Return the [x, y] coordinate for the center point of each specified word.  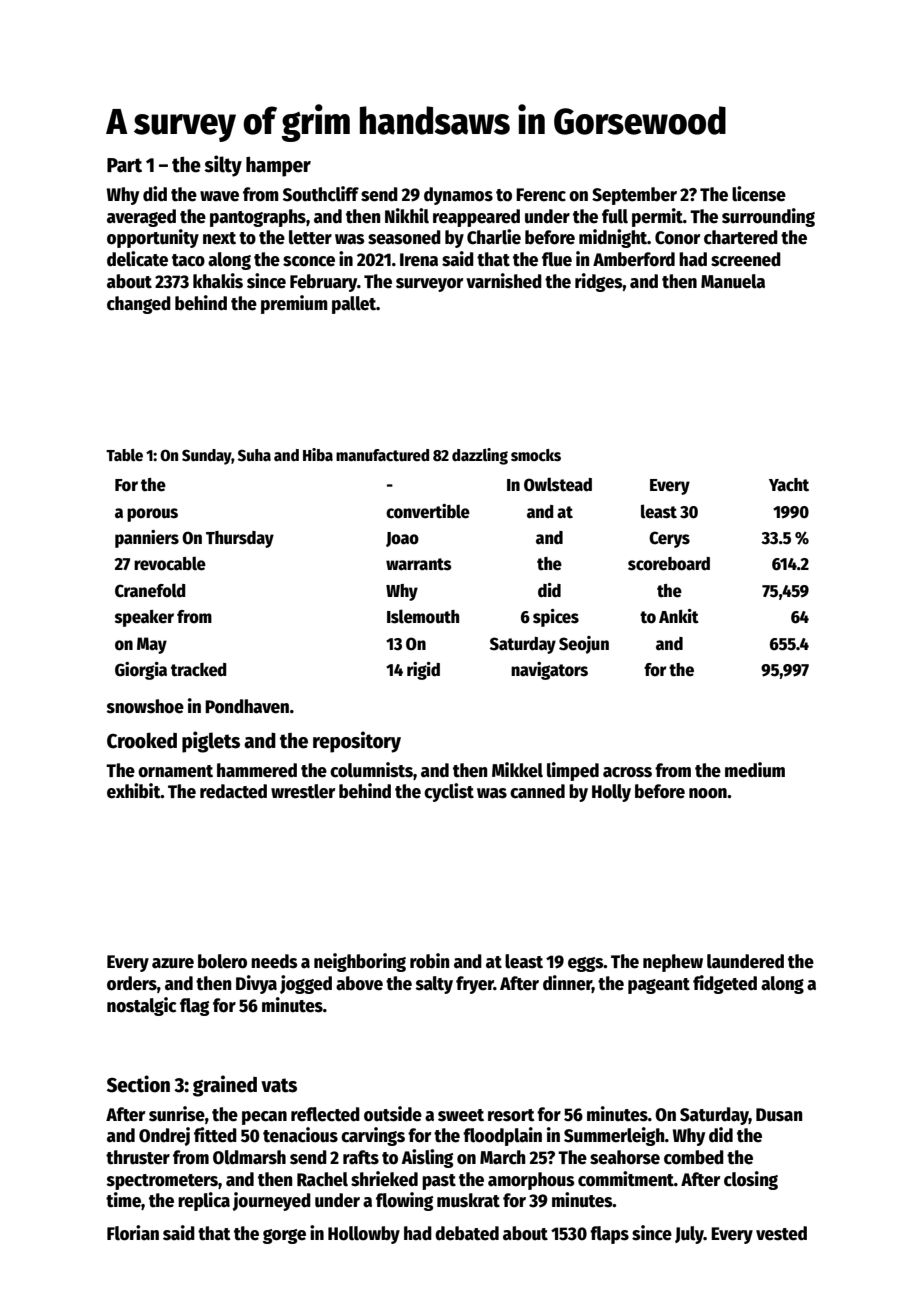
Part [124, 165]
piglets [211, 742]
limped [573, 771]
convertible [428, 511]
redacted [233, 791]
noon [708, 793]
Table [124, 455]
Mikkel [517, 770]
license [759, 194]
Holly [611, 793]
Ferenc [541, 195]
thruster [138, 1157]
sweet [461, 1115]
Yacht [789, 485]
